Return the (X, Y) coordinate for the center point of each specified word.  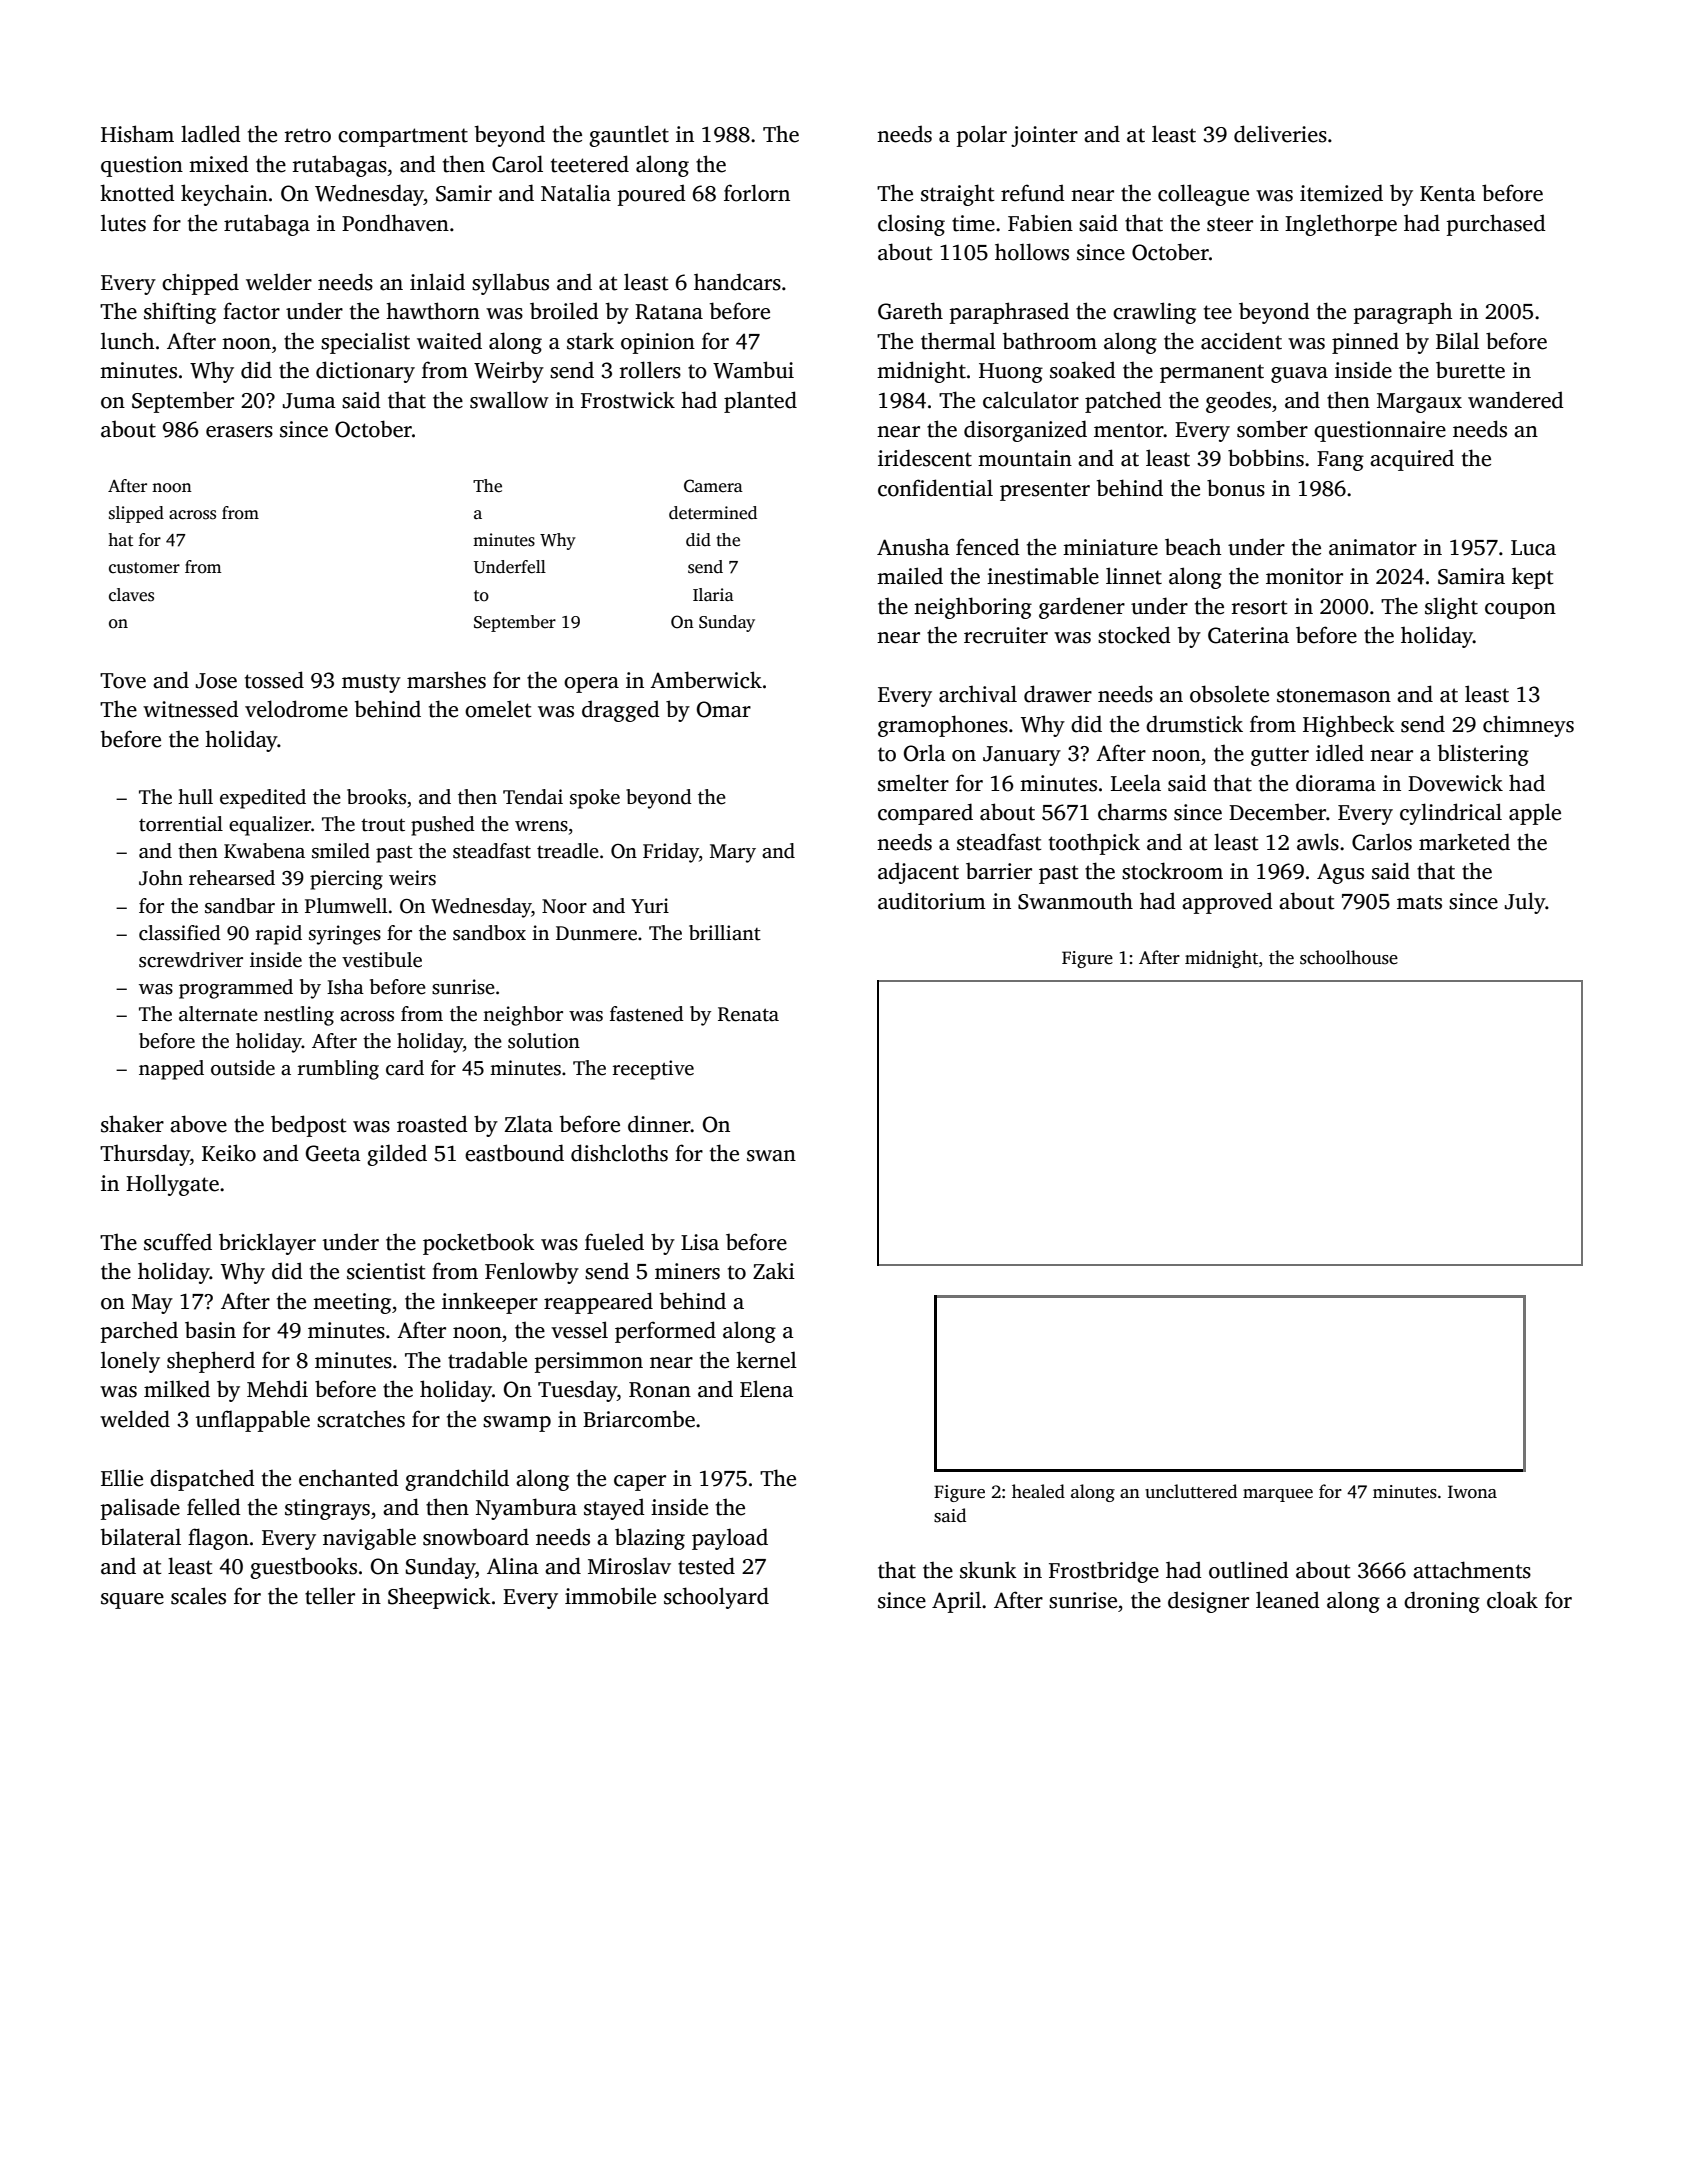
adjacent (918, 873)
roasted (432, 1124)
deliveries (1280, 134)
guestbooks (303, 1568)
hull (195, 797)
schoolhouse (1349, 957)
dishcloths (619, 1153)
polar (982, 136)
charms (1132, 812)
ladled (211, 134)
